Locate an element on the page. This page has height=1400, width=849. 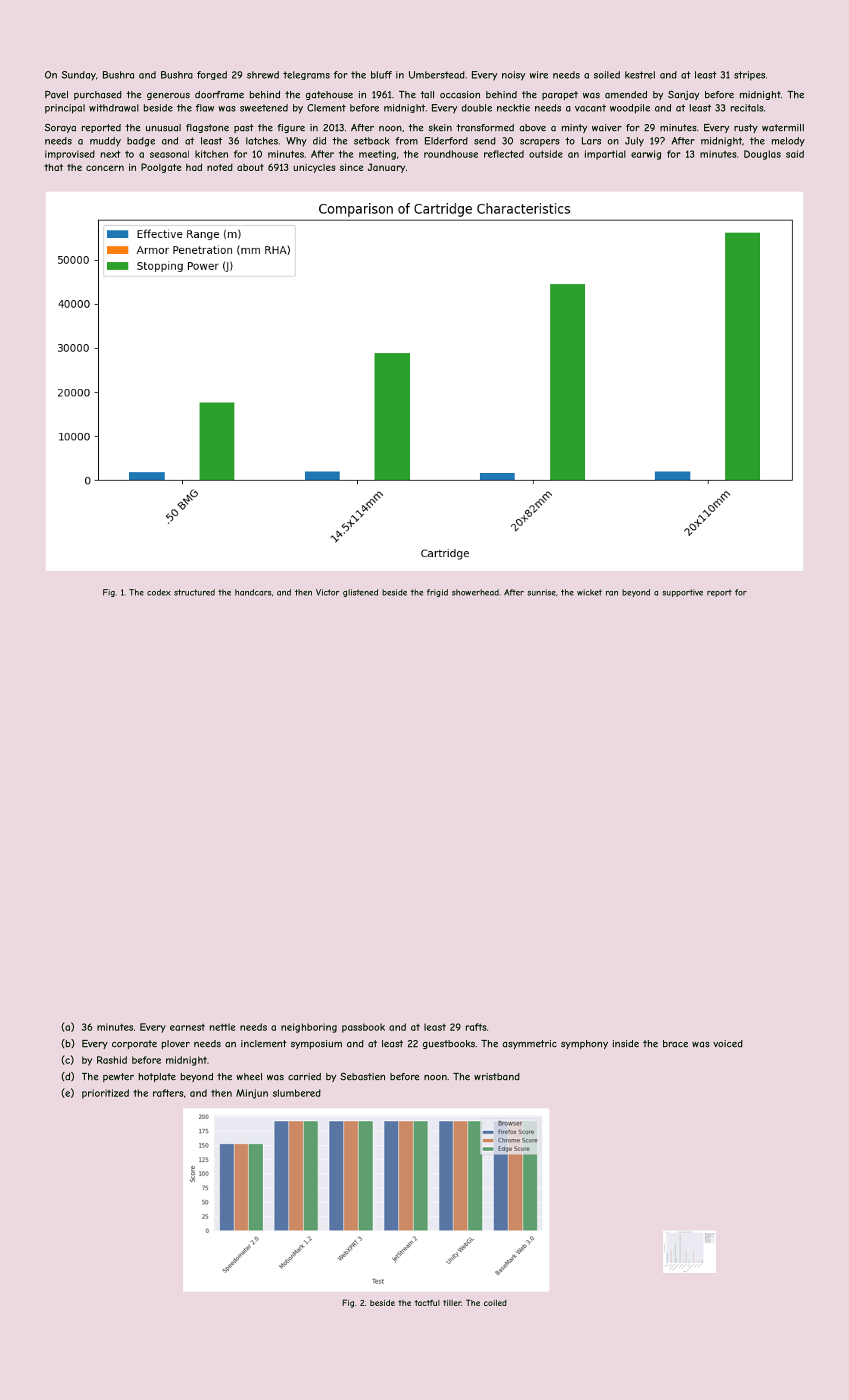
tiller is located at coordinates (452, 1303).
